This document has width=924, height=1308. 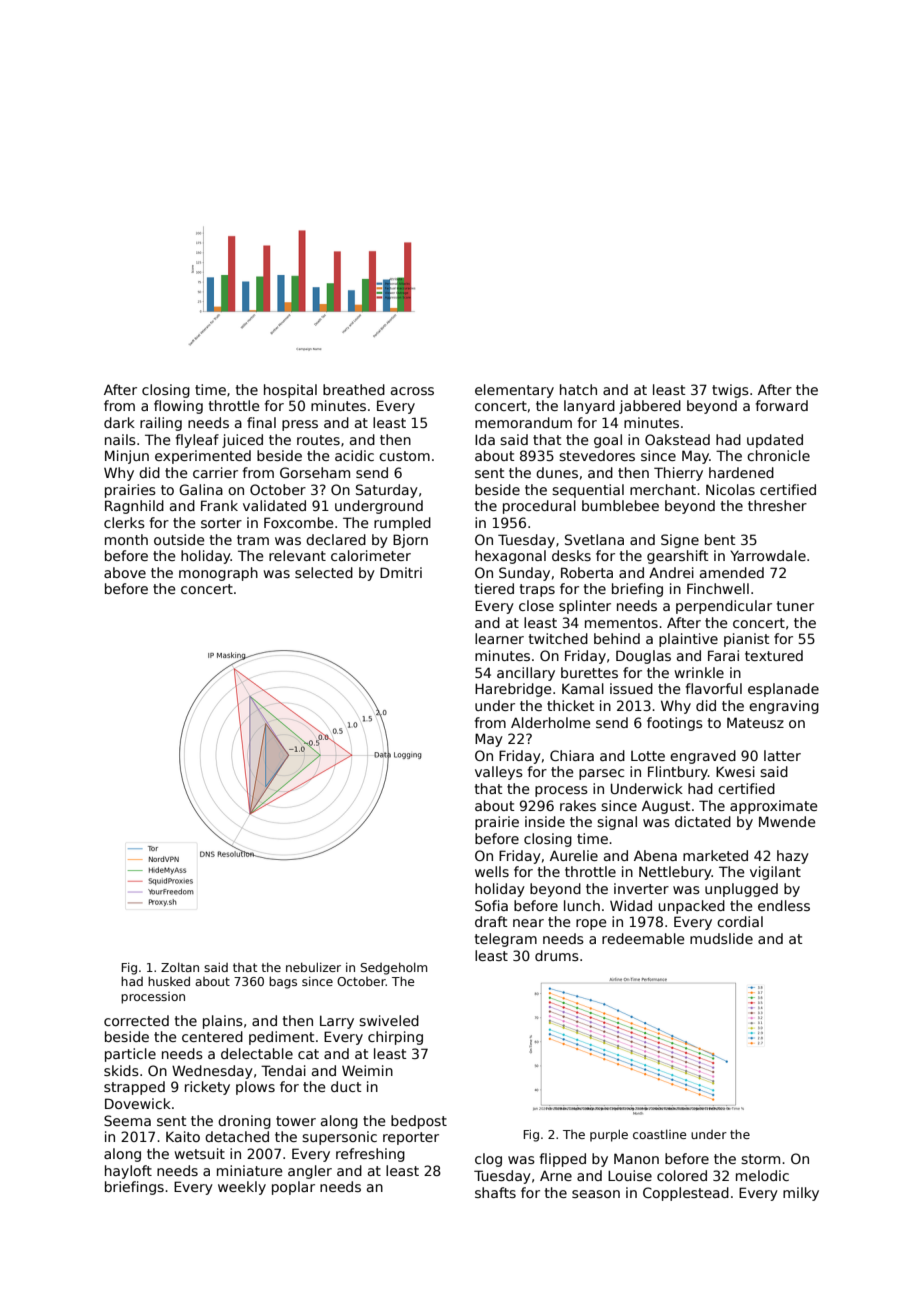 I want to click on Harebridge, so click(x=513, y=690).
